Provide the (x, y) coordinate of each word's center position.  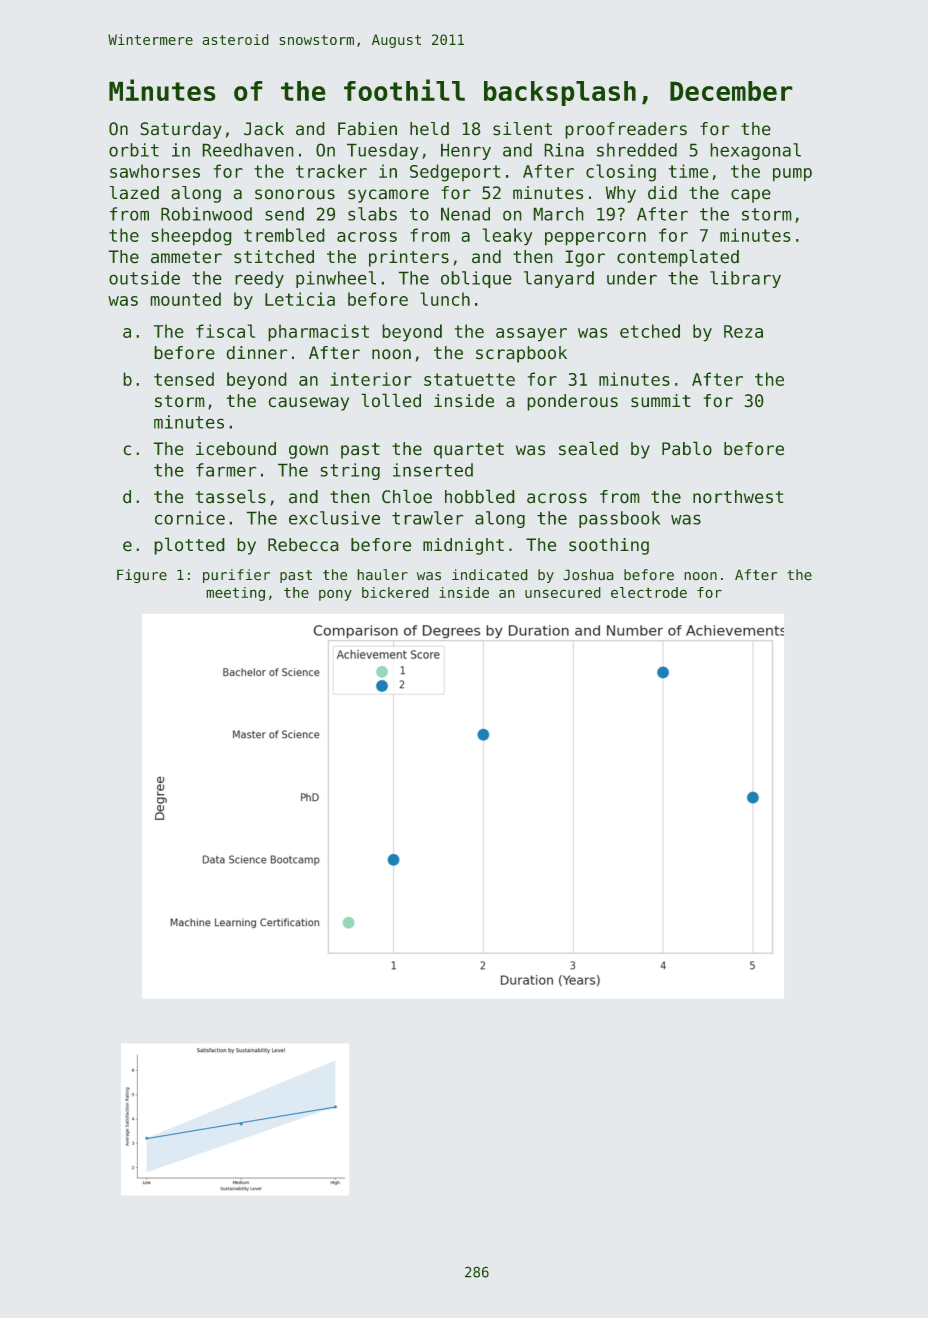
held (429, 129)
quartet (469, 451)
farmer (226, 470)
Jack (264, 129)
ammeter (186, 257)
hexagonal (755, 151)
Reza (743, 331)
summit (661, 401)
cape (751, 196)
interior (371, 379)
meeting (235, 594)
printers (409, 258)
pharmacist (318, 333)
